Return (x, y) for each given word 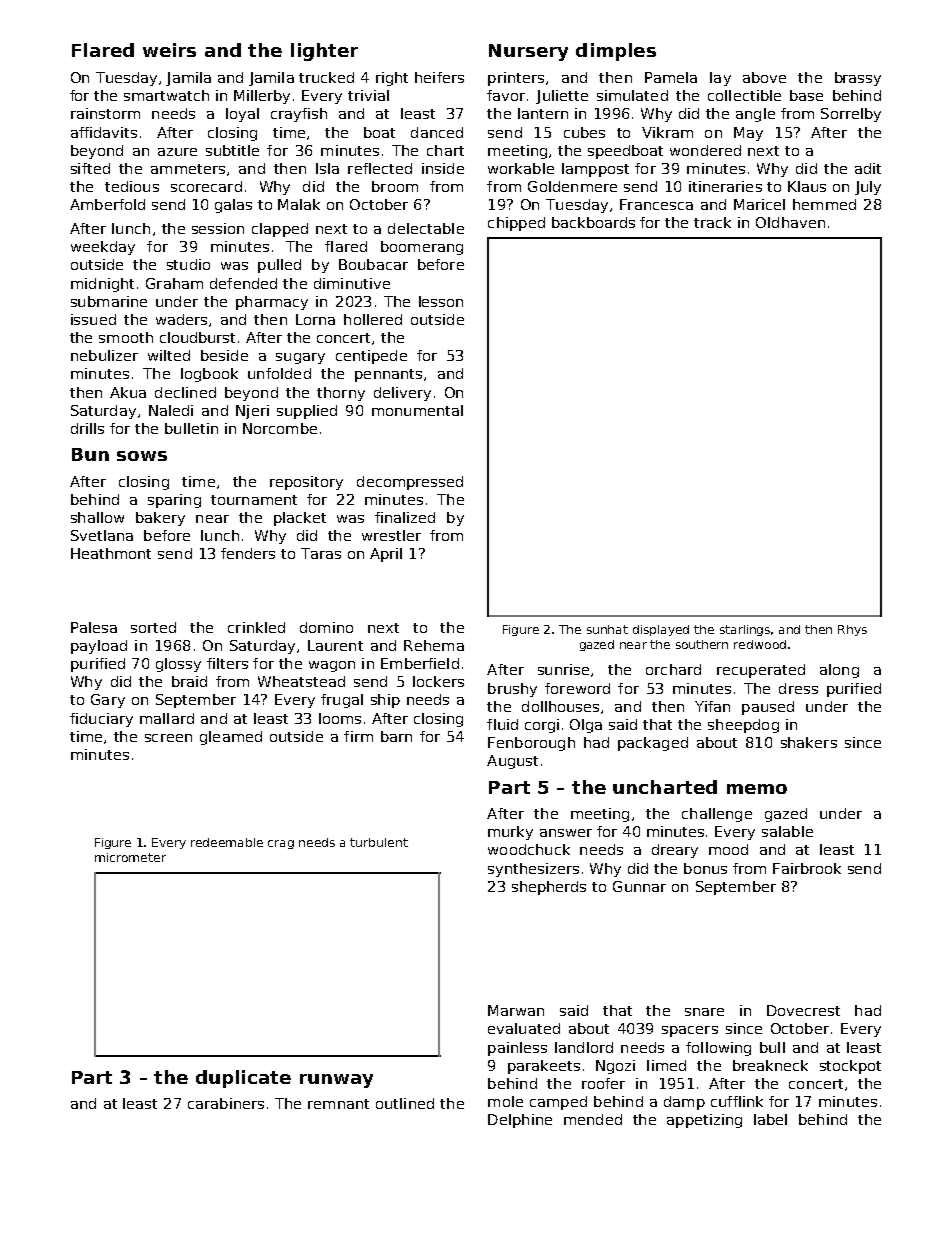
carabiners (226, 1103)
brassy (858, 79)
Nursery (528, 52)
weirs (169, 50)
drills (87, 428)
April (386, 555)
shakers (809, 742)
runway (336, 1081)
